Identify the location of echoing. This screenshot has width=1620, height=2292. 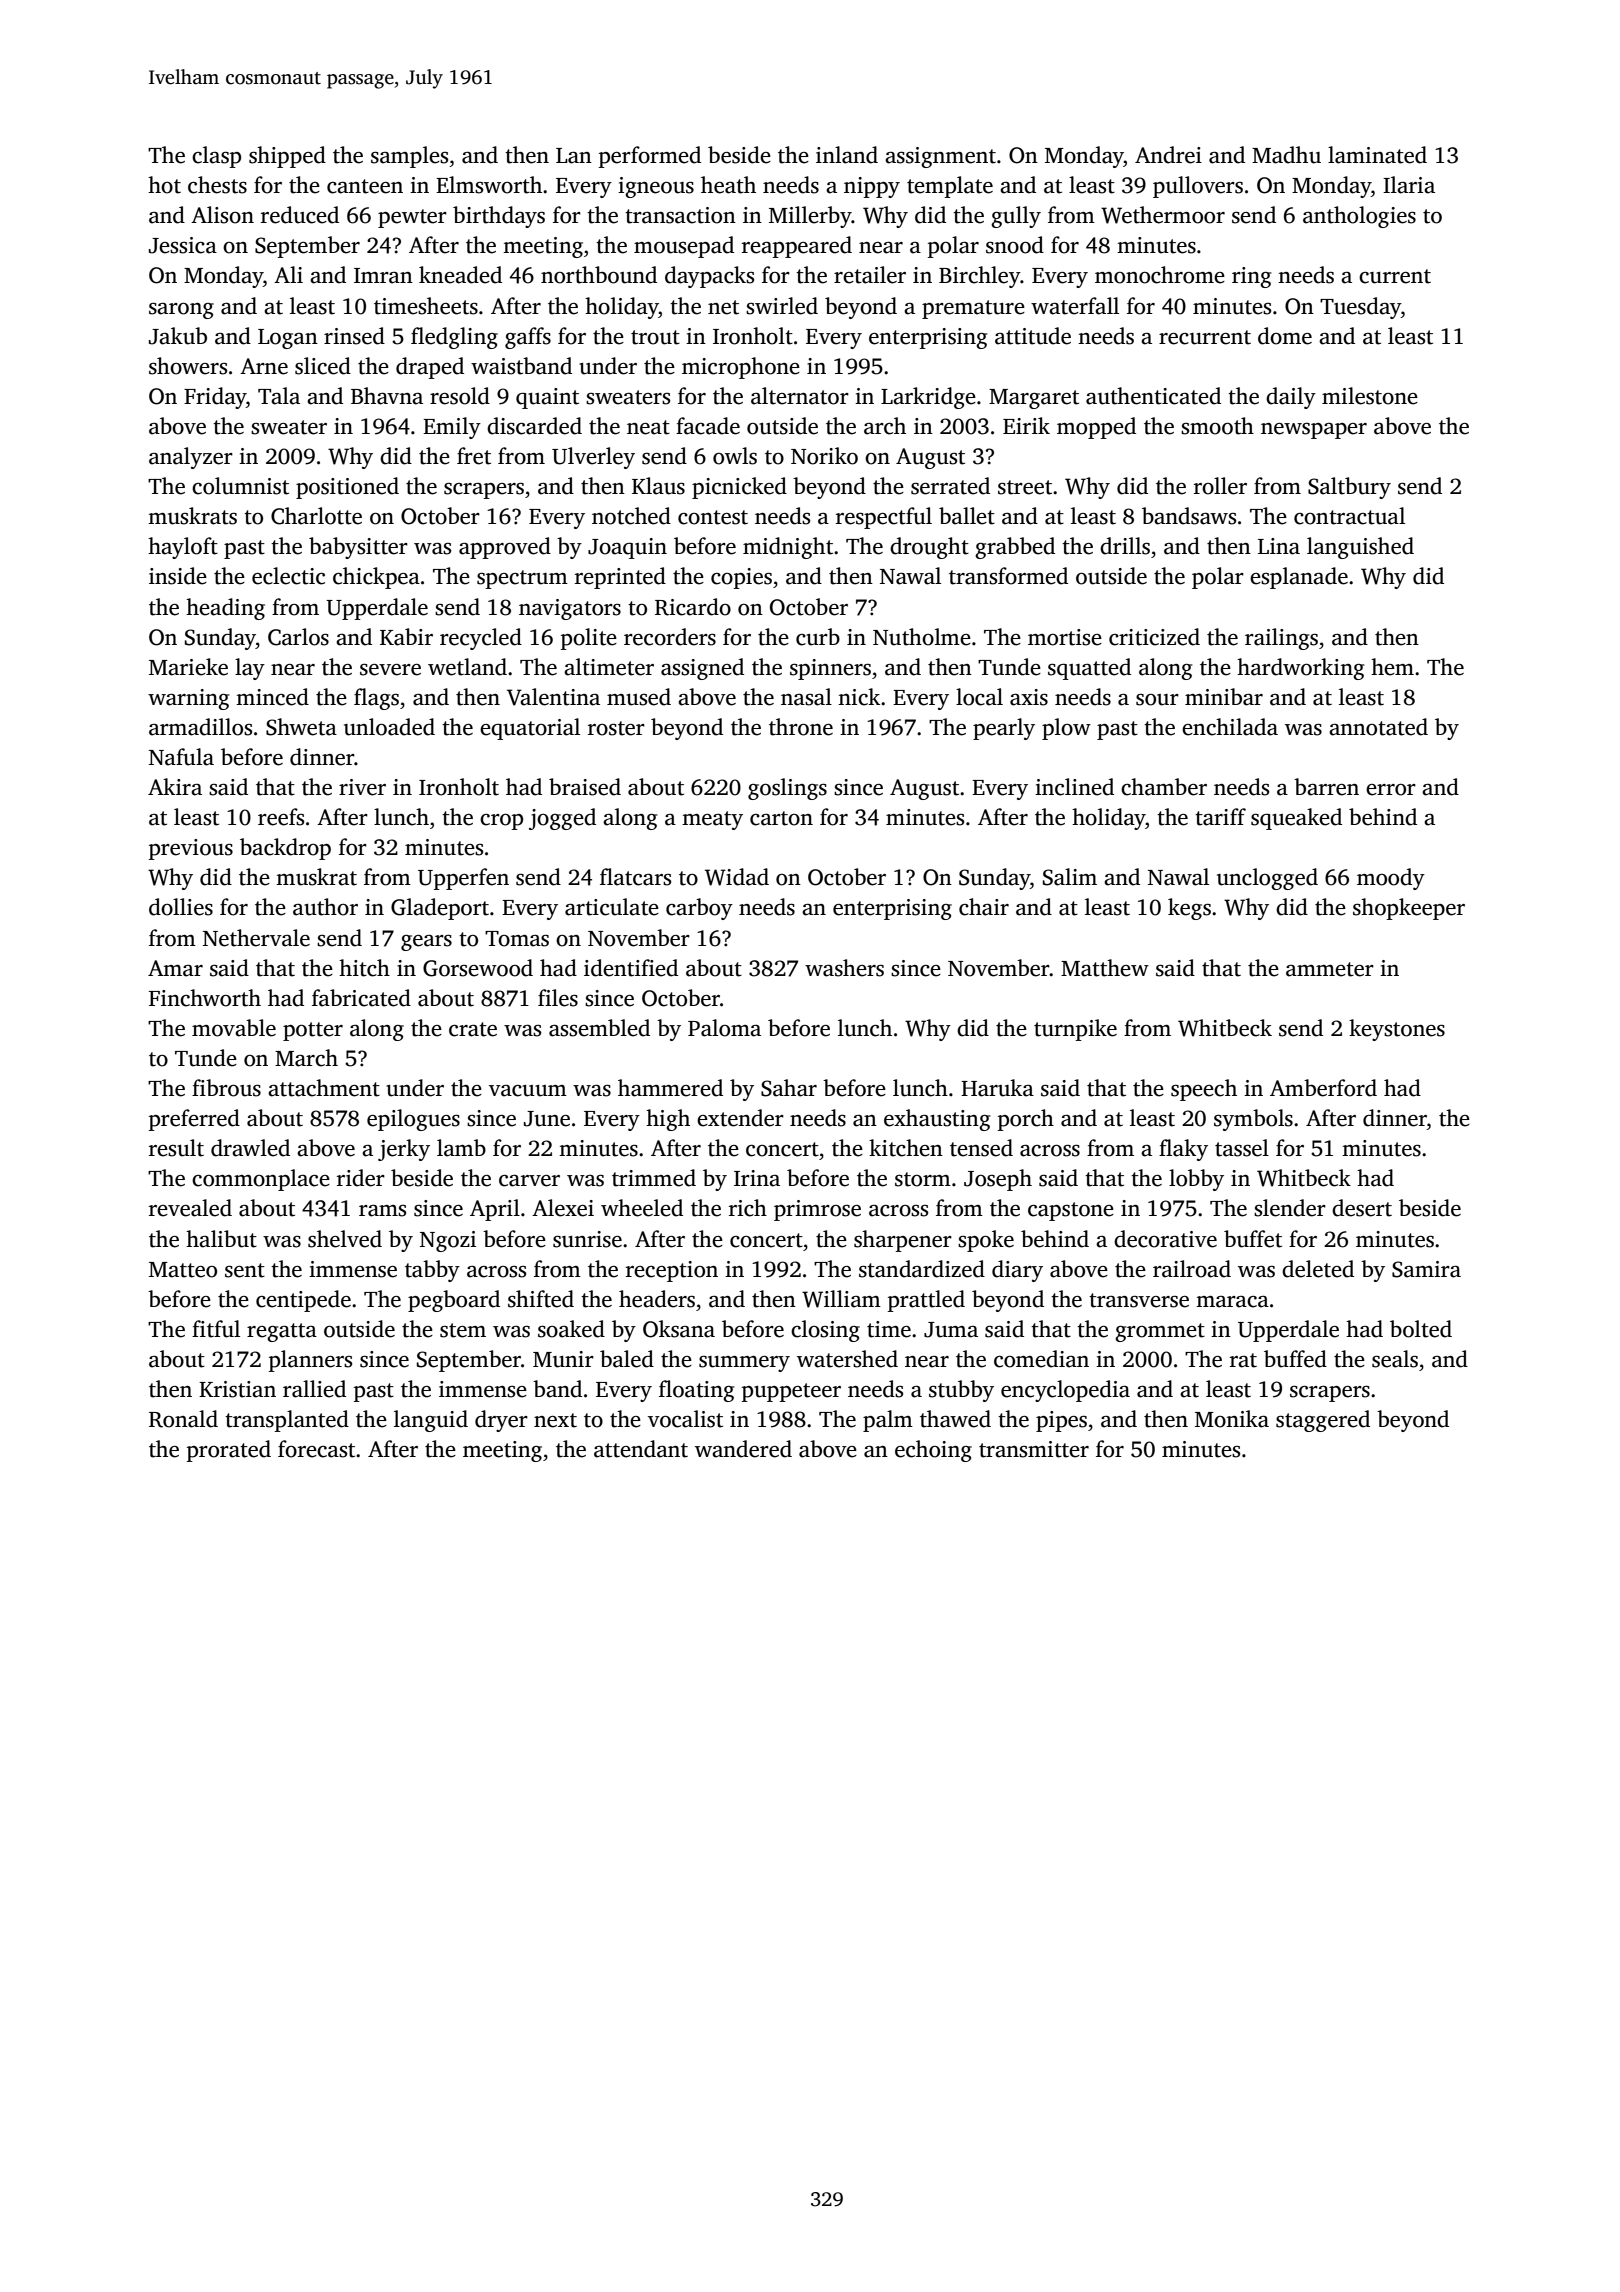
(933, 1451).
